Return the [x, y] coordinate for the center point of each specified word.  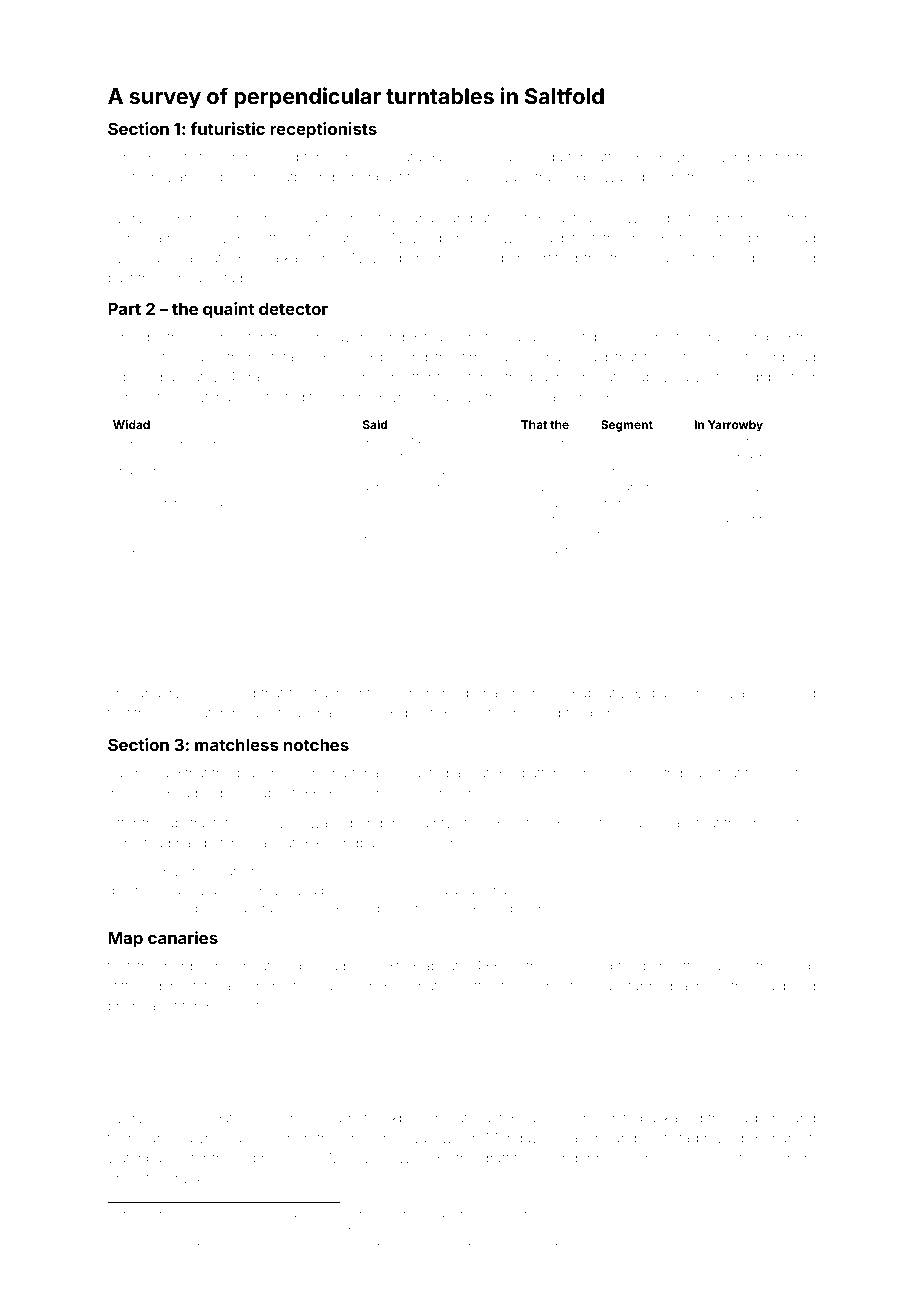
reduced [229, 793]
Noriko [479, 157]
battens [545, 773]
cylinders [741, 158]
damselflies [158, 548]
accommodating [201, 1119]
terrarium [618, 503]
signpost [768, 379]
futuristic [227, 128]
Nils [773, 693]
